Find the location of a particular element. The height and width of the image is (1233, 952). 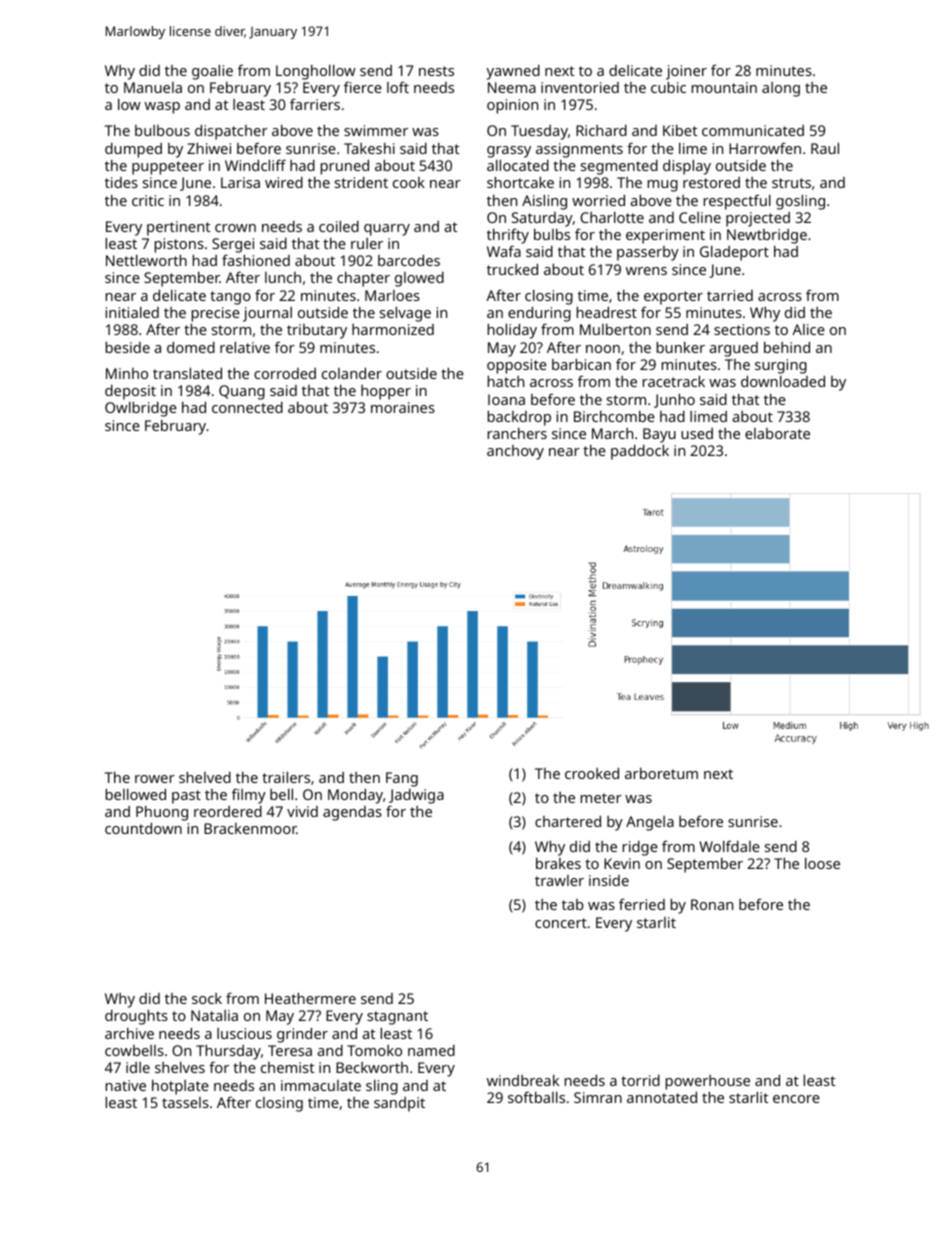

sandpit is located at coordinates (399, 1104).
